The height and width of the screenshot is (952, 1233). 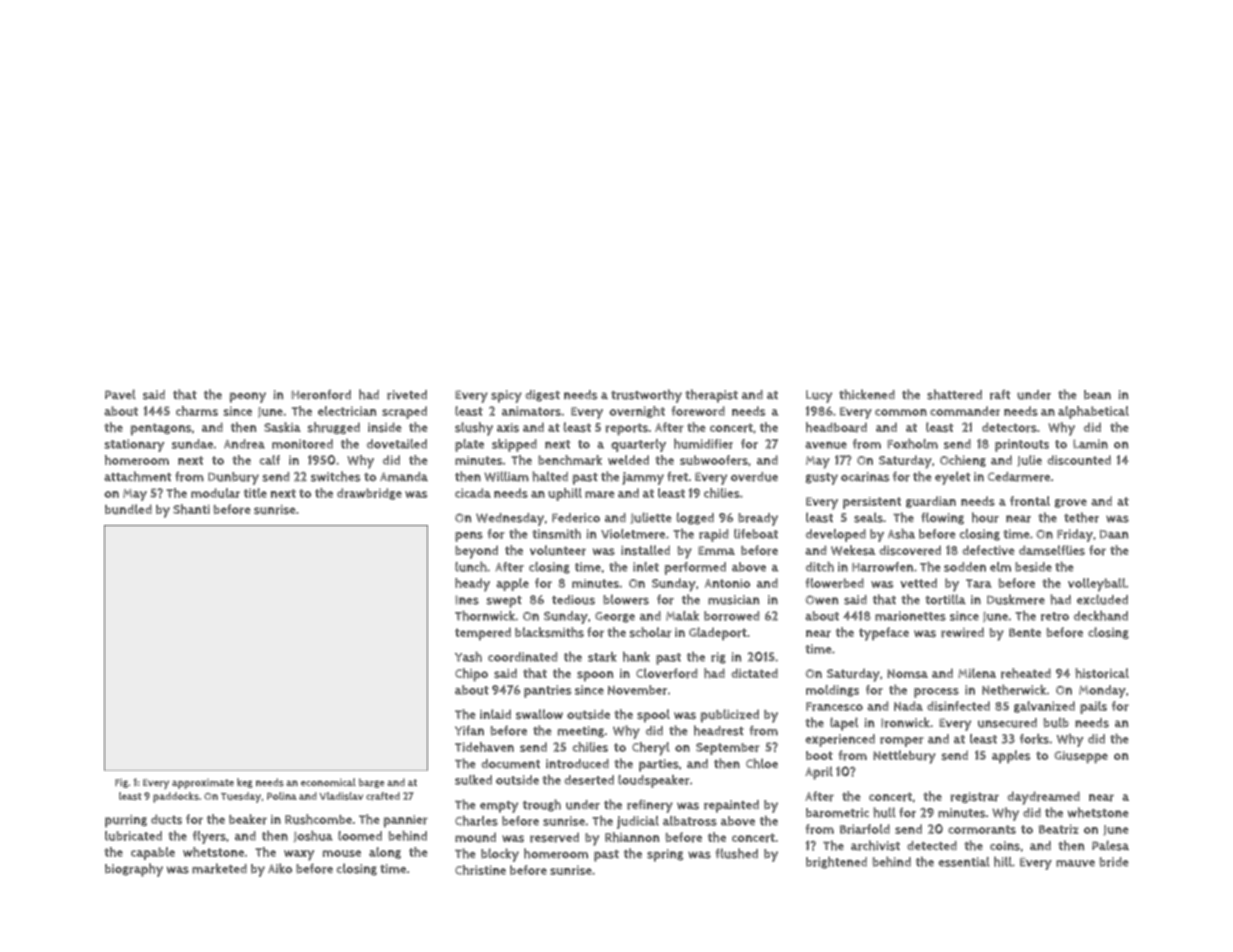 I want to click on dovetailed, so click(x=397, y=444).
